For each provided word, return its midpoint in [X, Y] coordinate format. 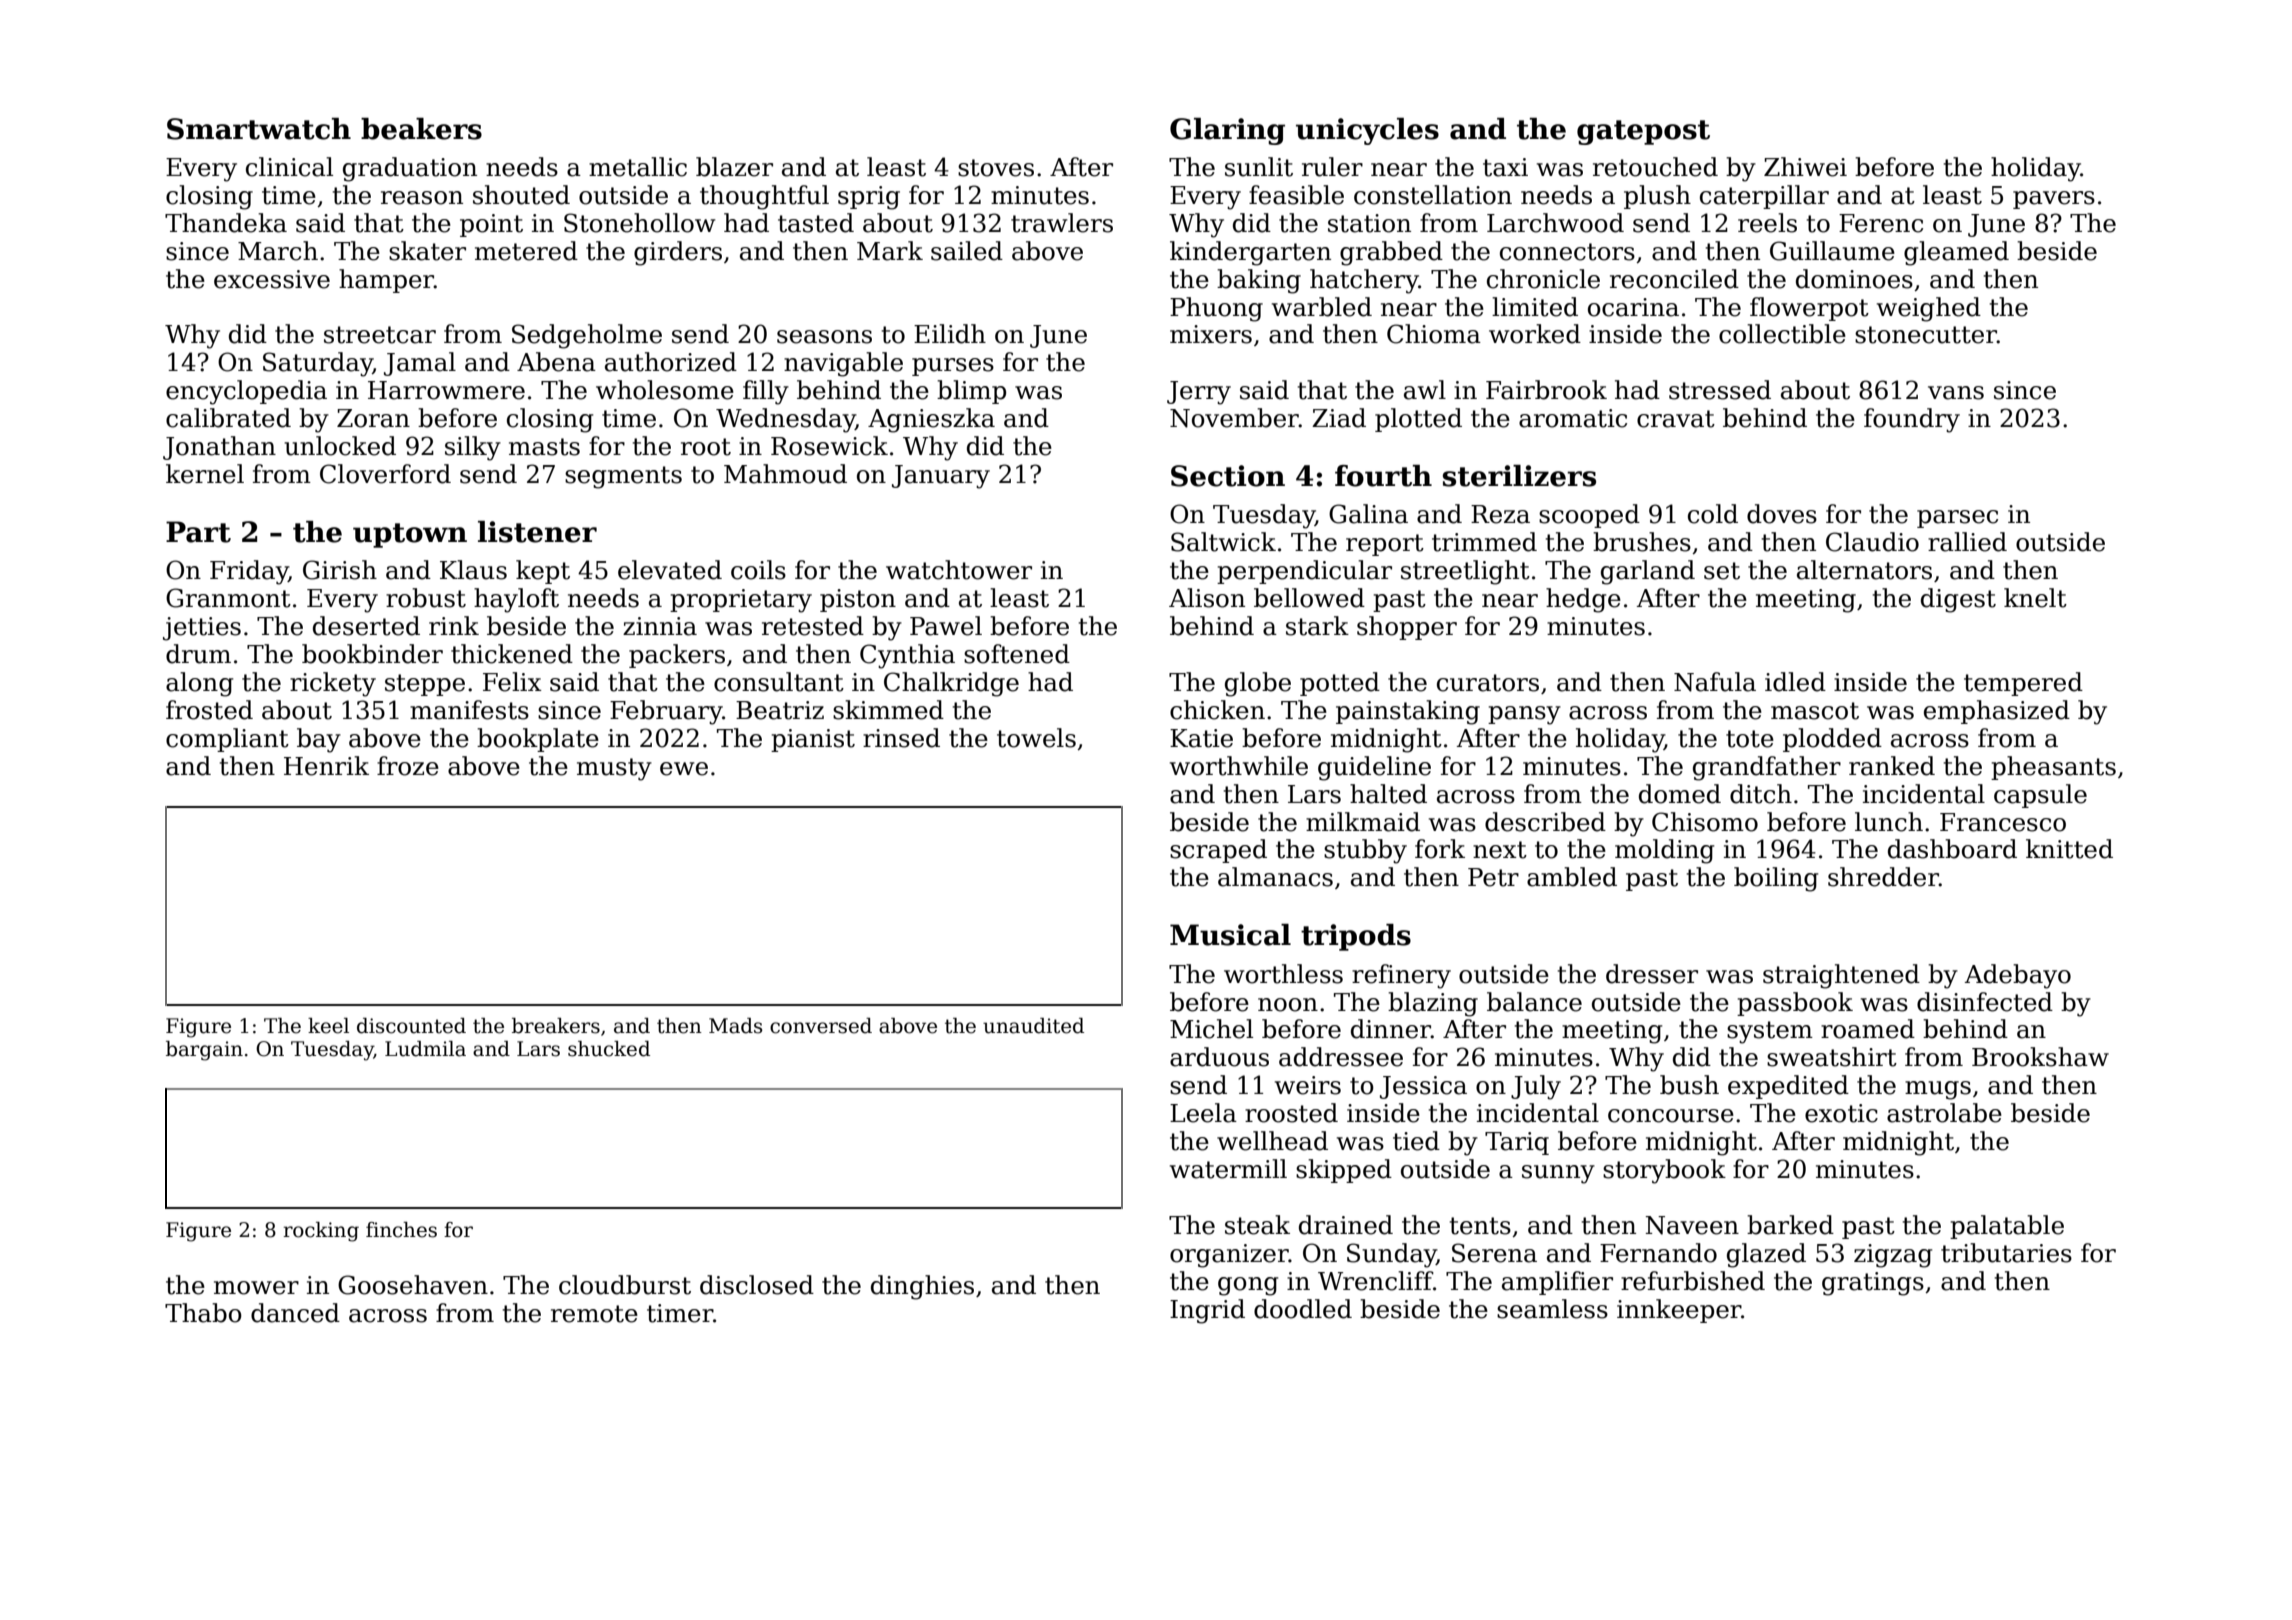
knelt [2035, 598]
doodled [1303, 1309]
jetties [202, 629]
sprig [869, 198]
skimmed [888, 710]
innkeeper [1679, 1311]
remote [594, 1314]
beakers [421, 129]
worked [1535, 334]
